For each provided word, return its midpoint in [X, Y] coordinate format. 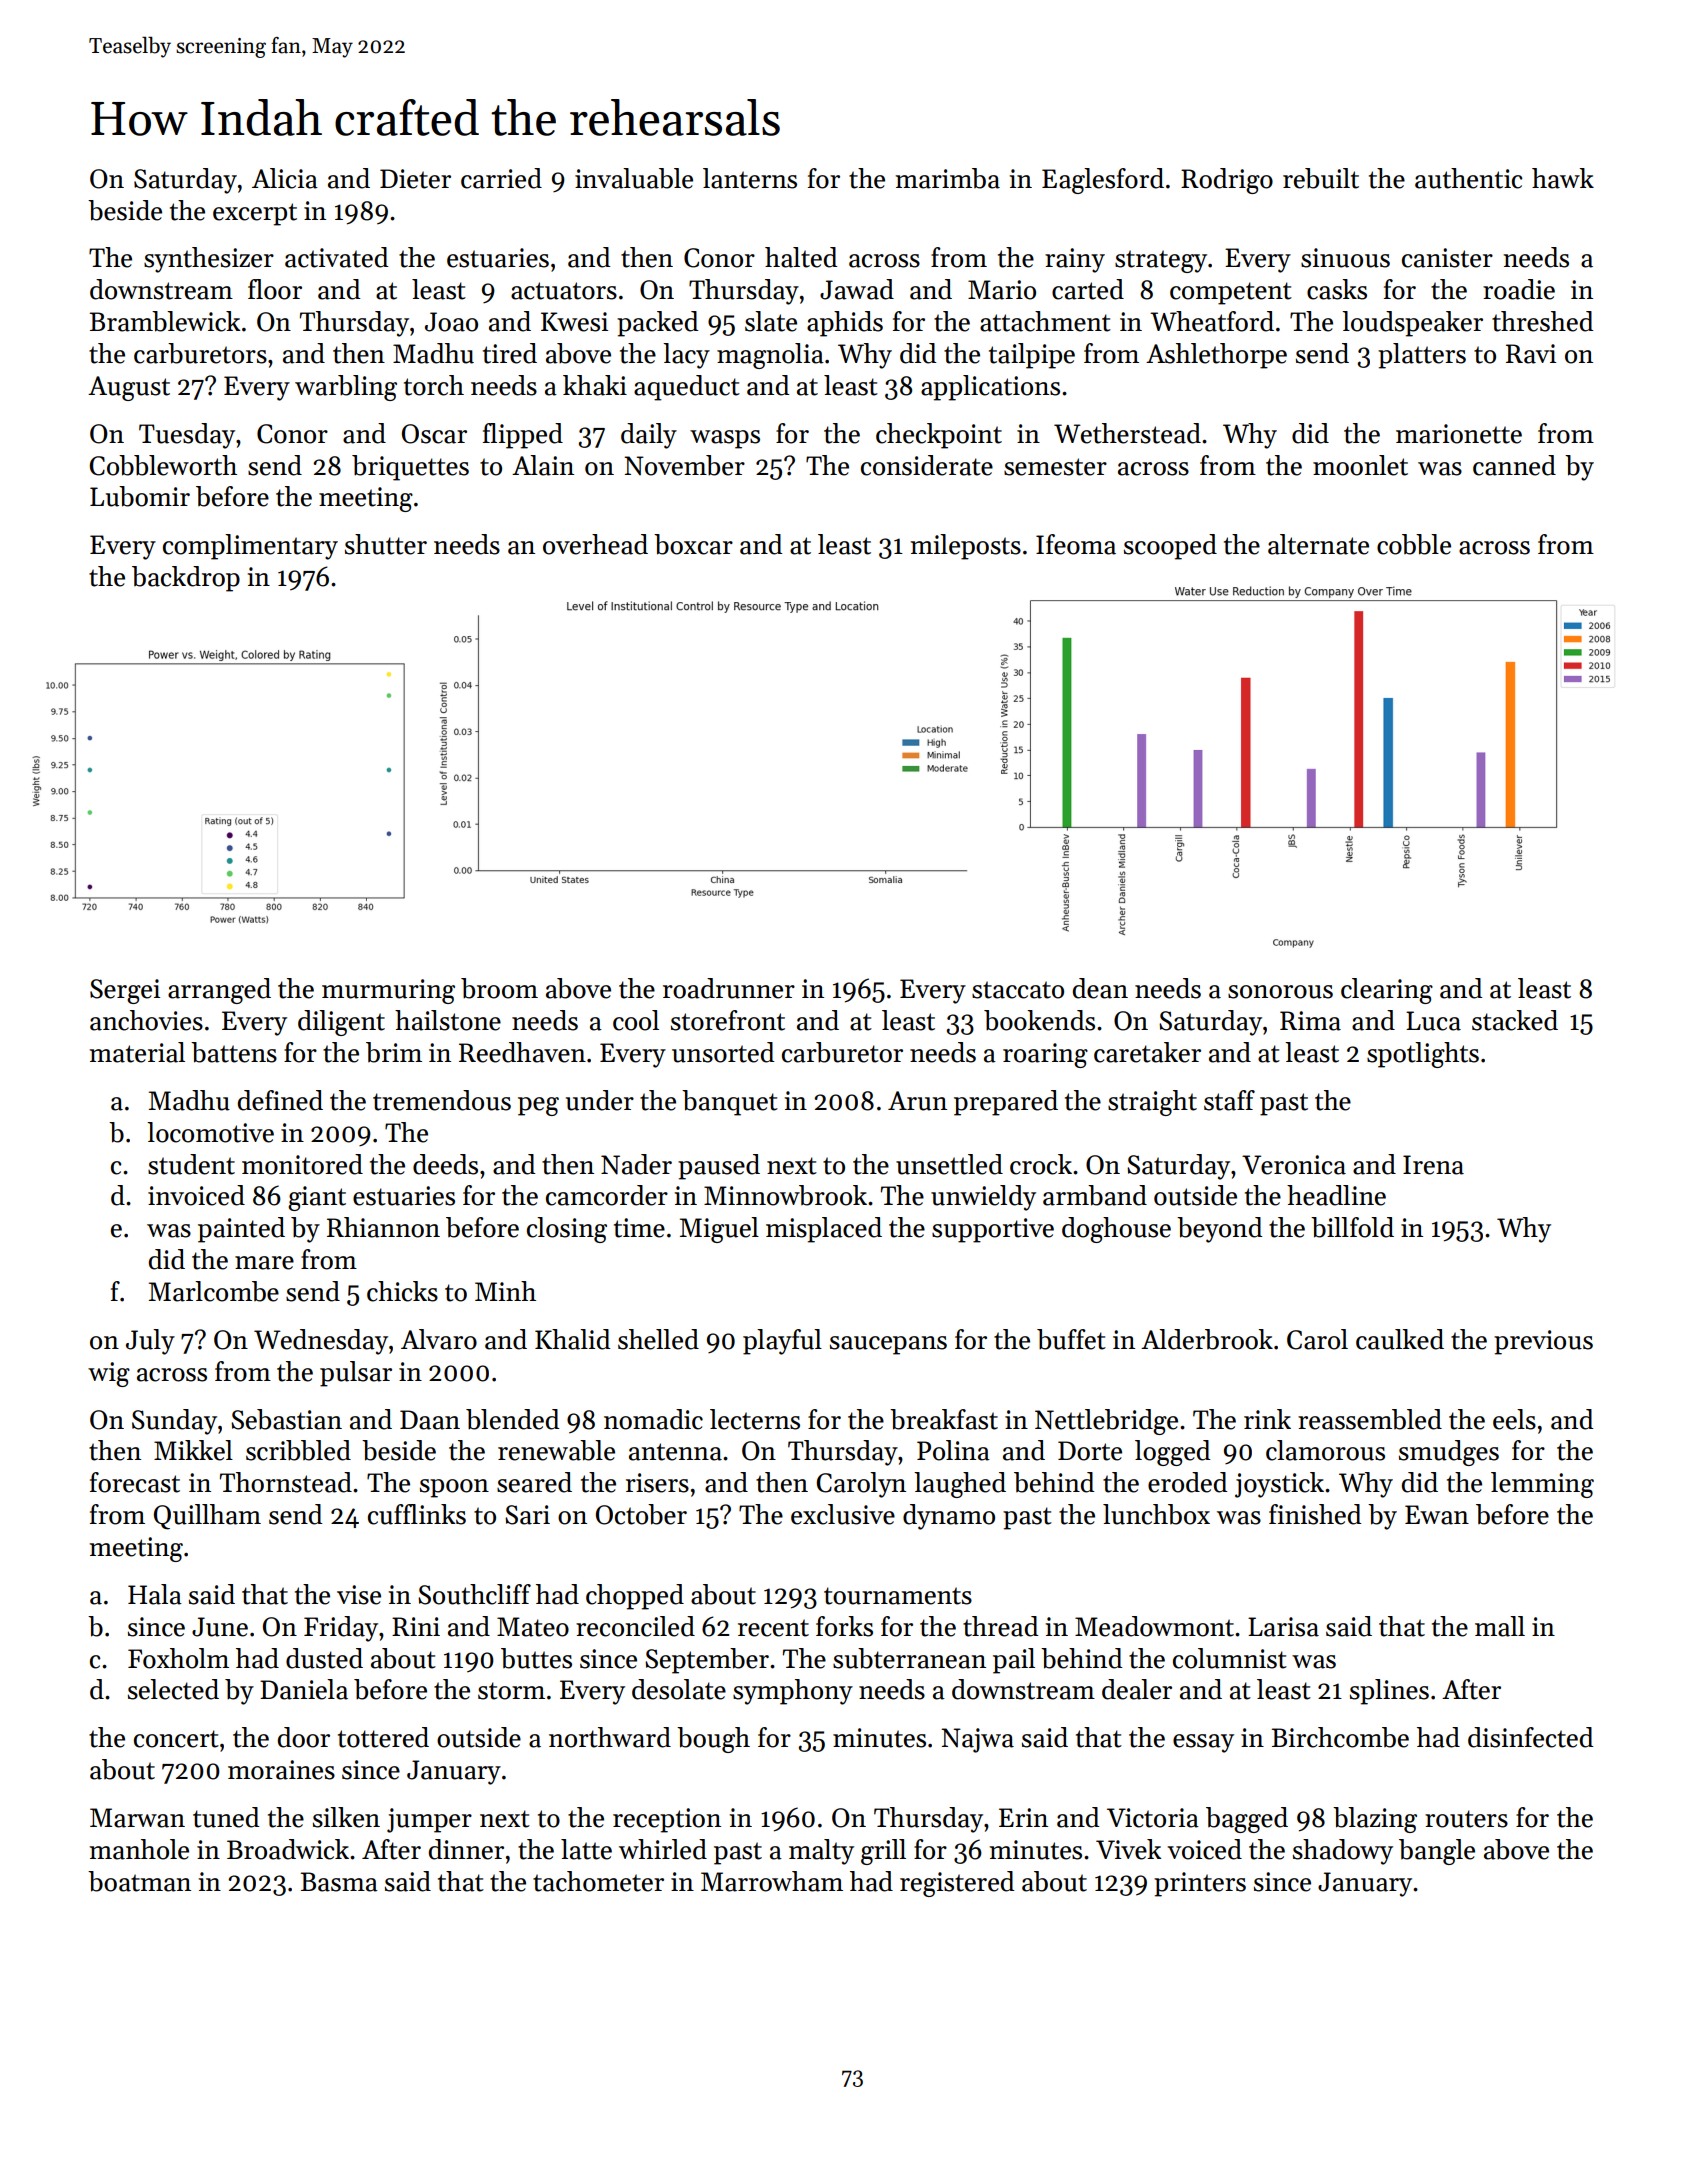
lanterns [750, 178]
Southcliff [474, 1594]
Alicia [285, 178]
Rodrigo [1227, 181]
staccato [1018, 990]
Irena [1433, 1165]
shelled [658, 1339]
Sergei [125, 991]
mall [1500, 1626]
